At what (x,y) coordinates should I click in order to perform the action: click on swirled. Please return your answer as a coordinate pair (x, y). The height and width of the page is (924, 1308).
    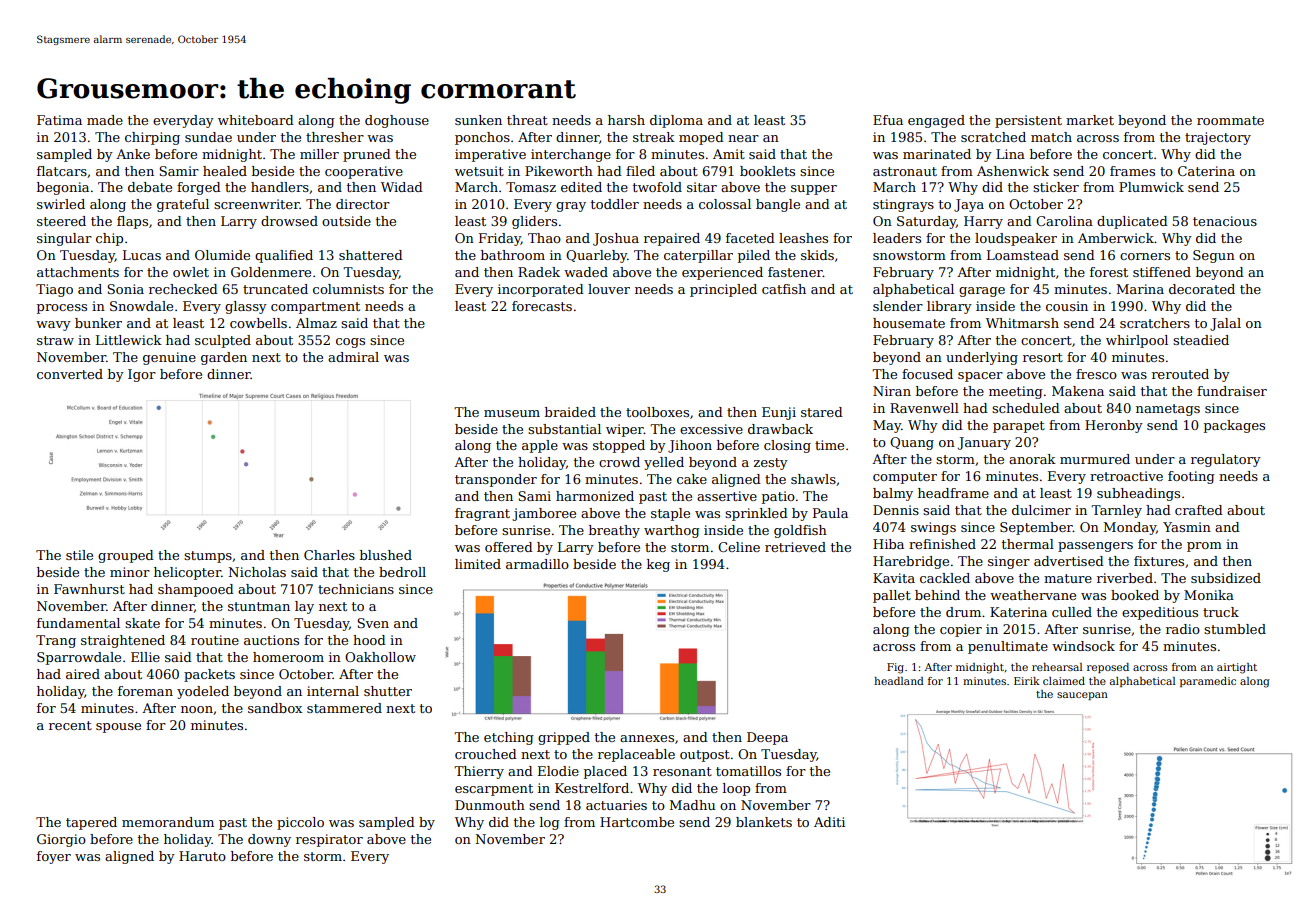
    Looking at the image, I should click on (61, 204).
